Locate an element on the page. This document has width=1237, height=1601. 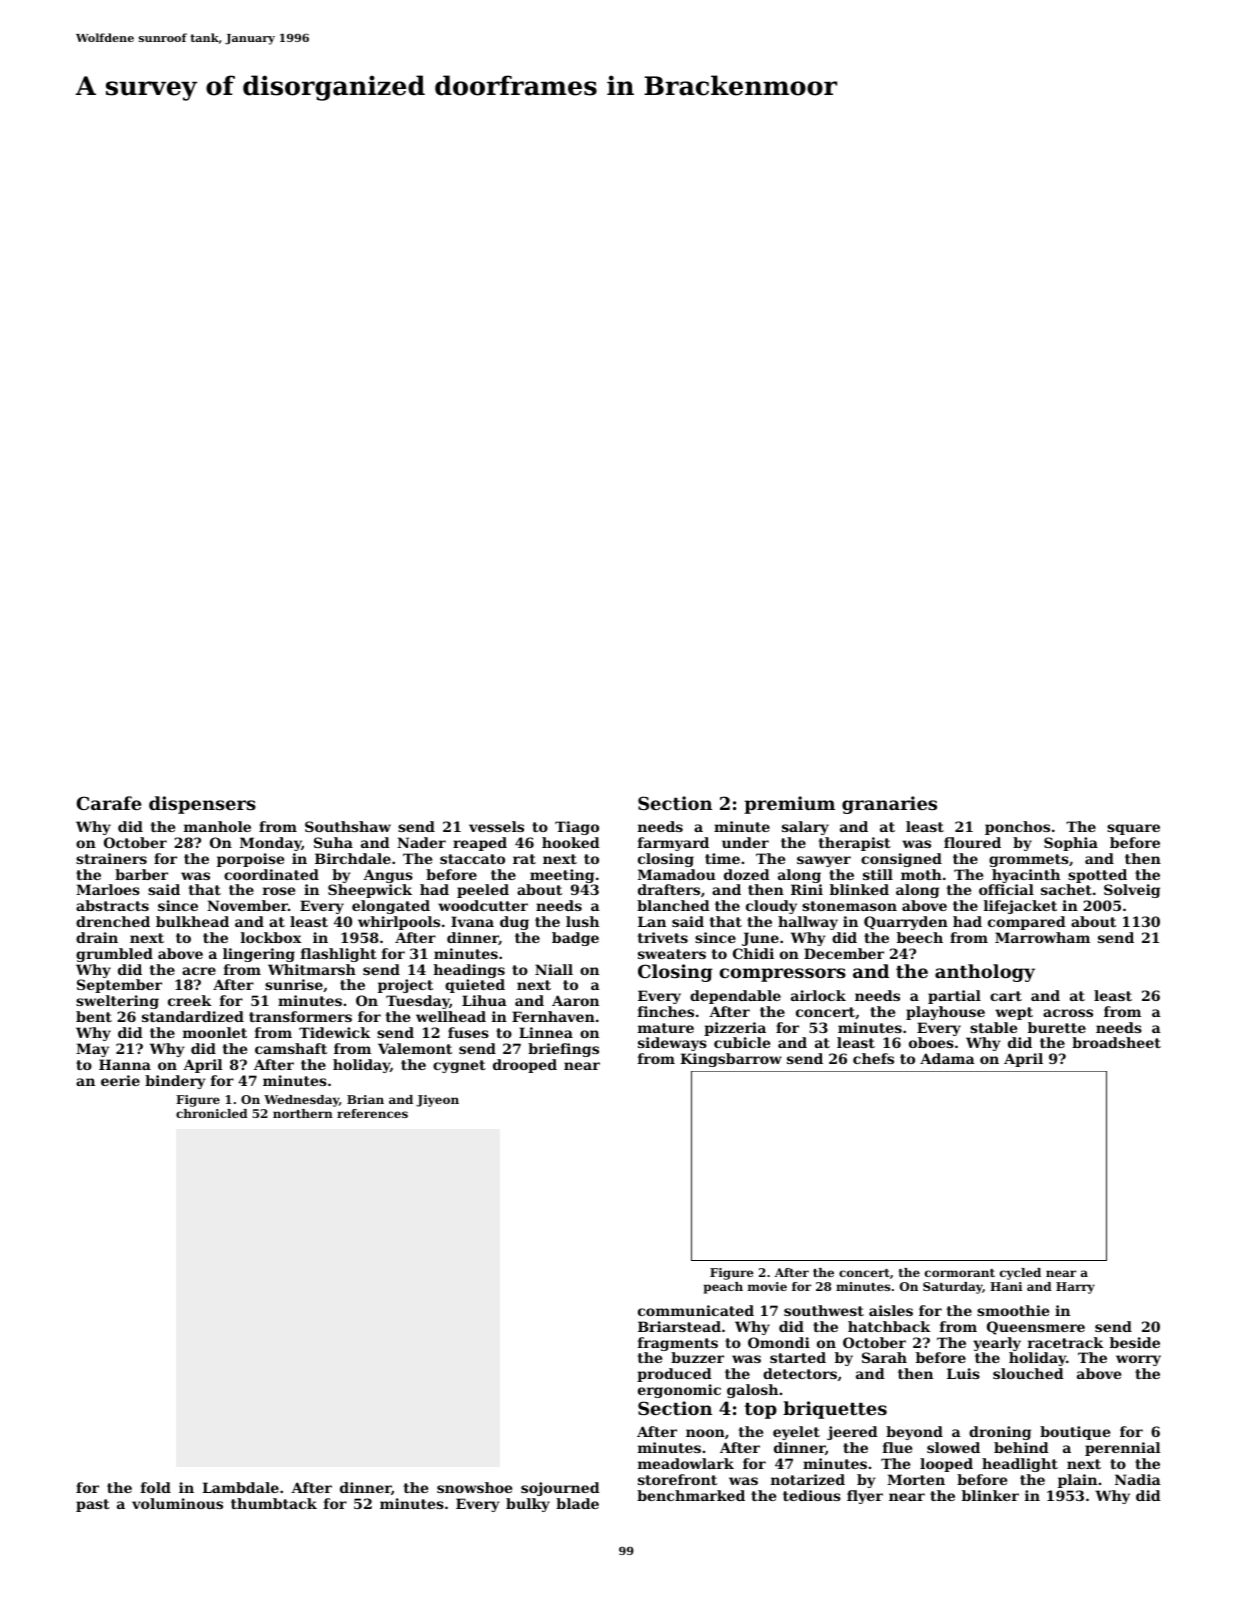
Marrowham is located at coordinates (1042, 937).
